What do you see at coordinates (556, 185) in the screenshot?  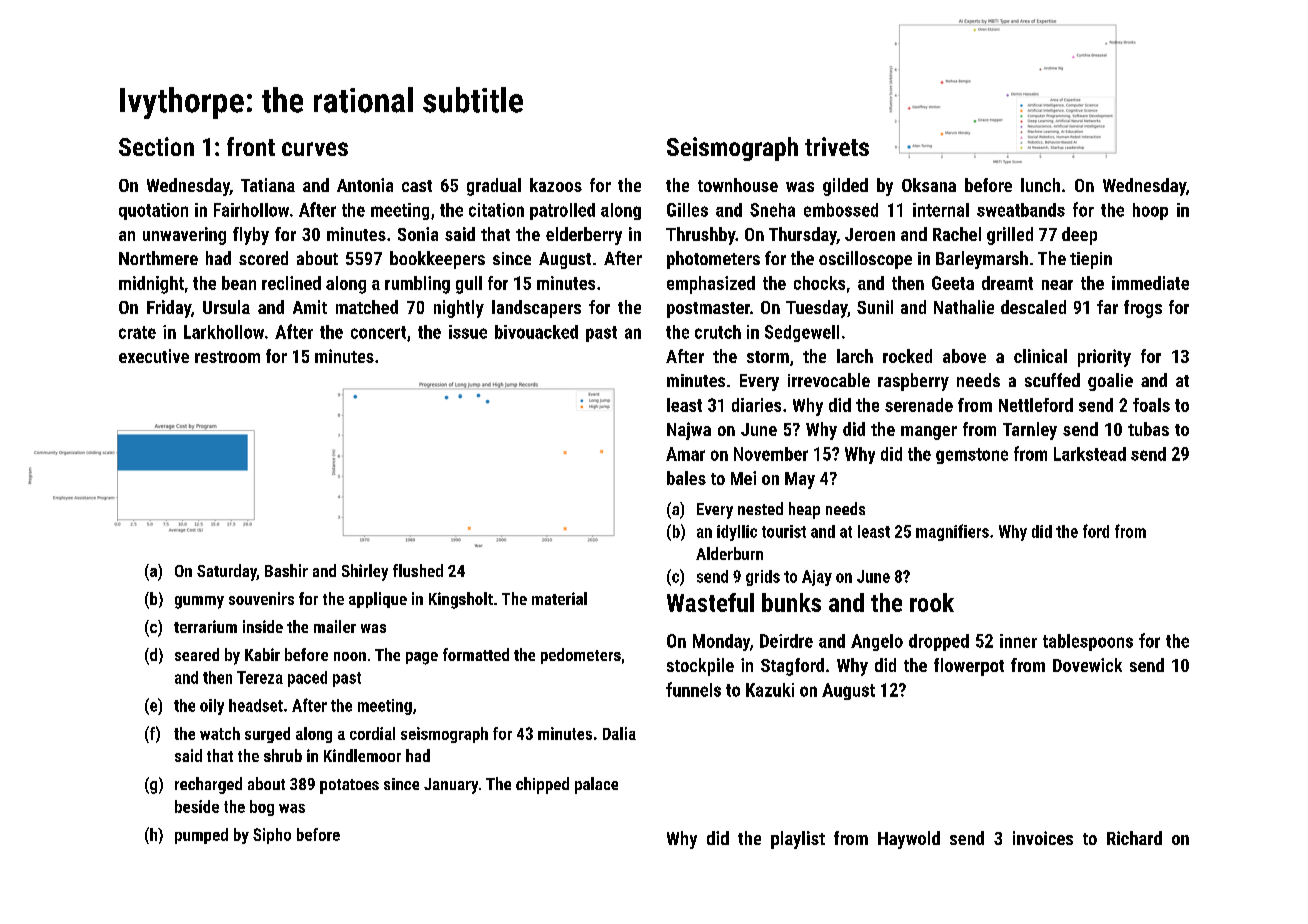 I see `kazoos` at bounding box center [556, 185].
